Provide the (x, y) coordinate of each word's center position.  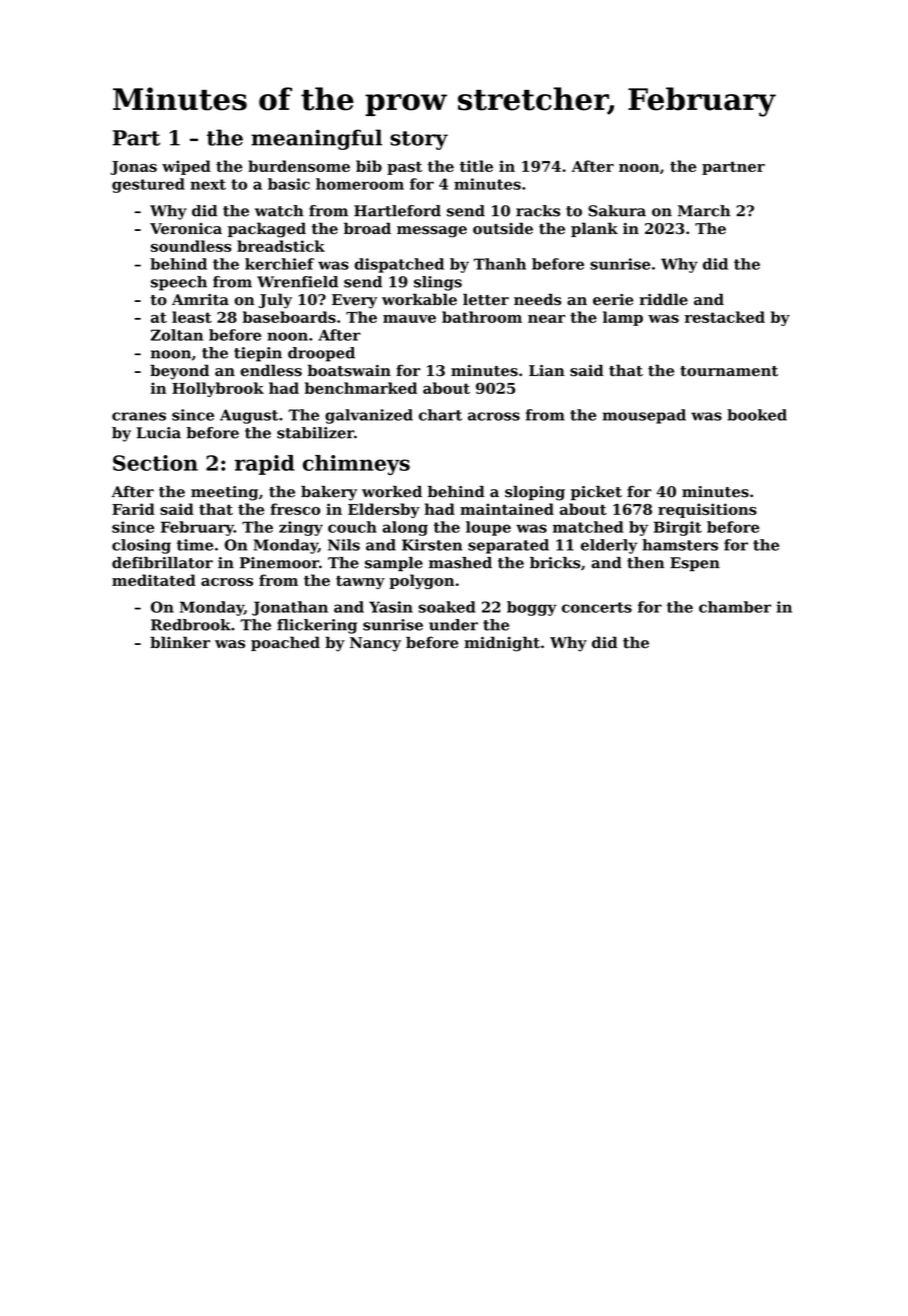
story (419, 140)
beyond (179, 372)
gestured (148, 185)
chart (440, 415)
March (704, 211)
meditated (154, 580)
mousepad (644, 416)
